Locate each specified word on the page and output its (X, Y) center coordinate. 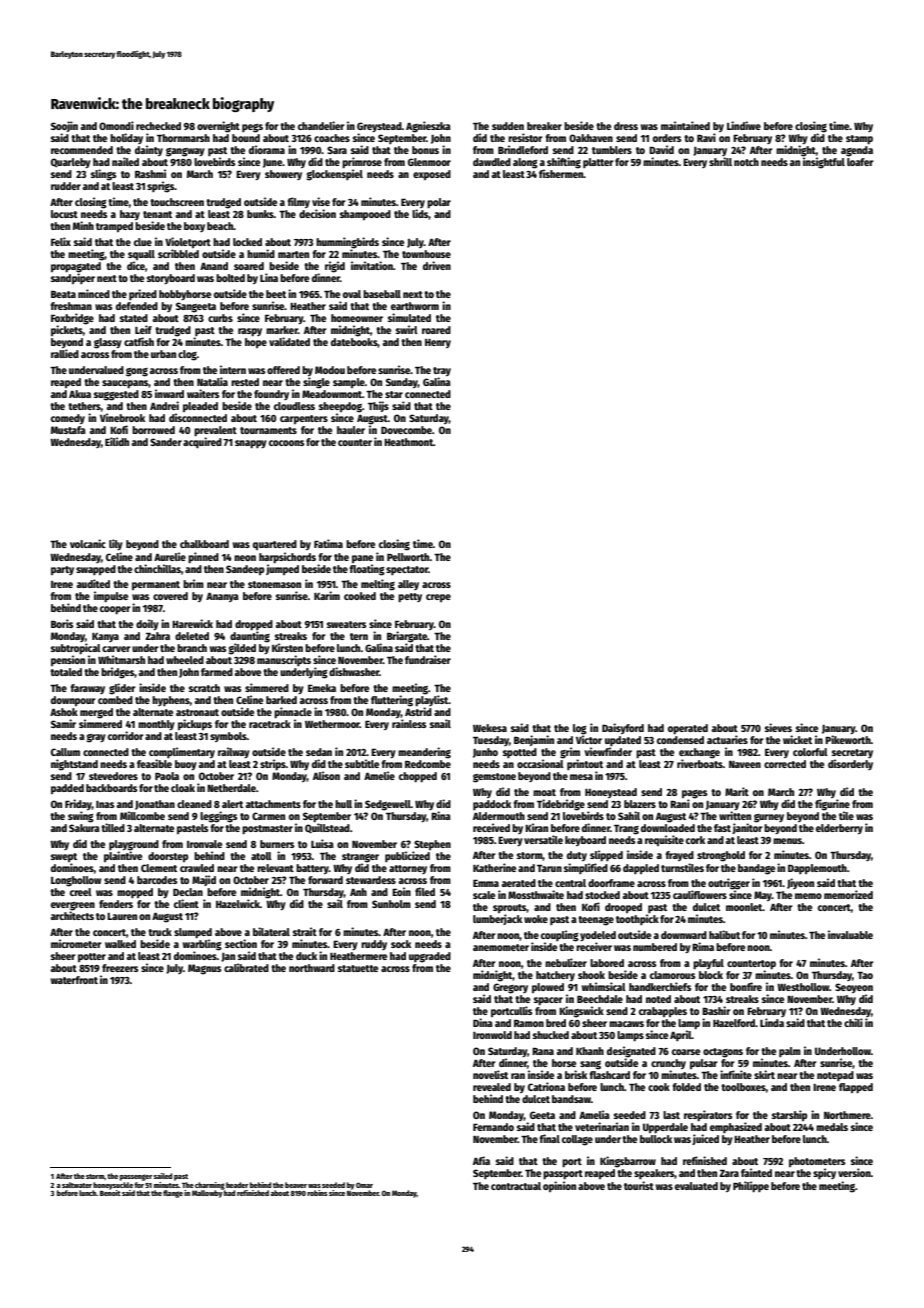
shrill (720, 161)
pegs (252, 128)
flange (173, 1194)
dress (626, 126)
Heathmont (408, 442)
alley (408, 585)
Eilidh (117, 441)
